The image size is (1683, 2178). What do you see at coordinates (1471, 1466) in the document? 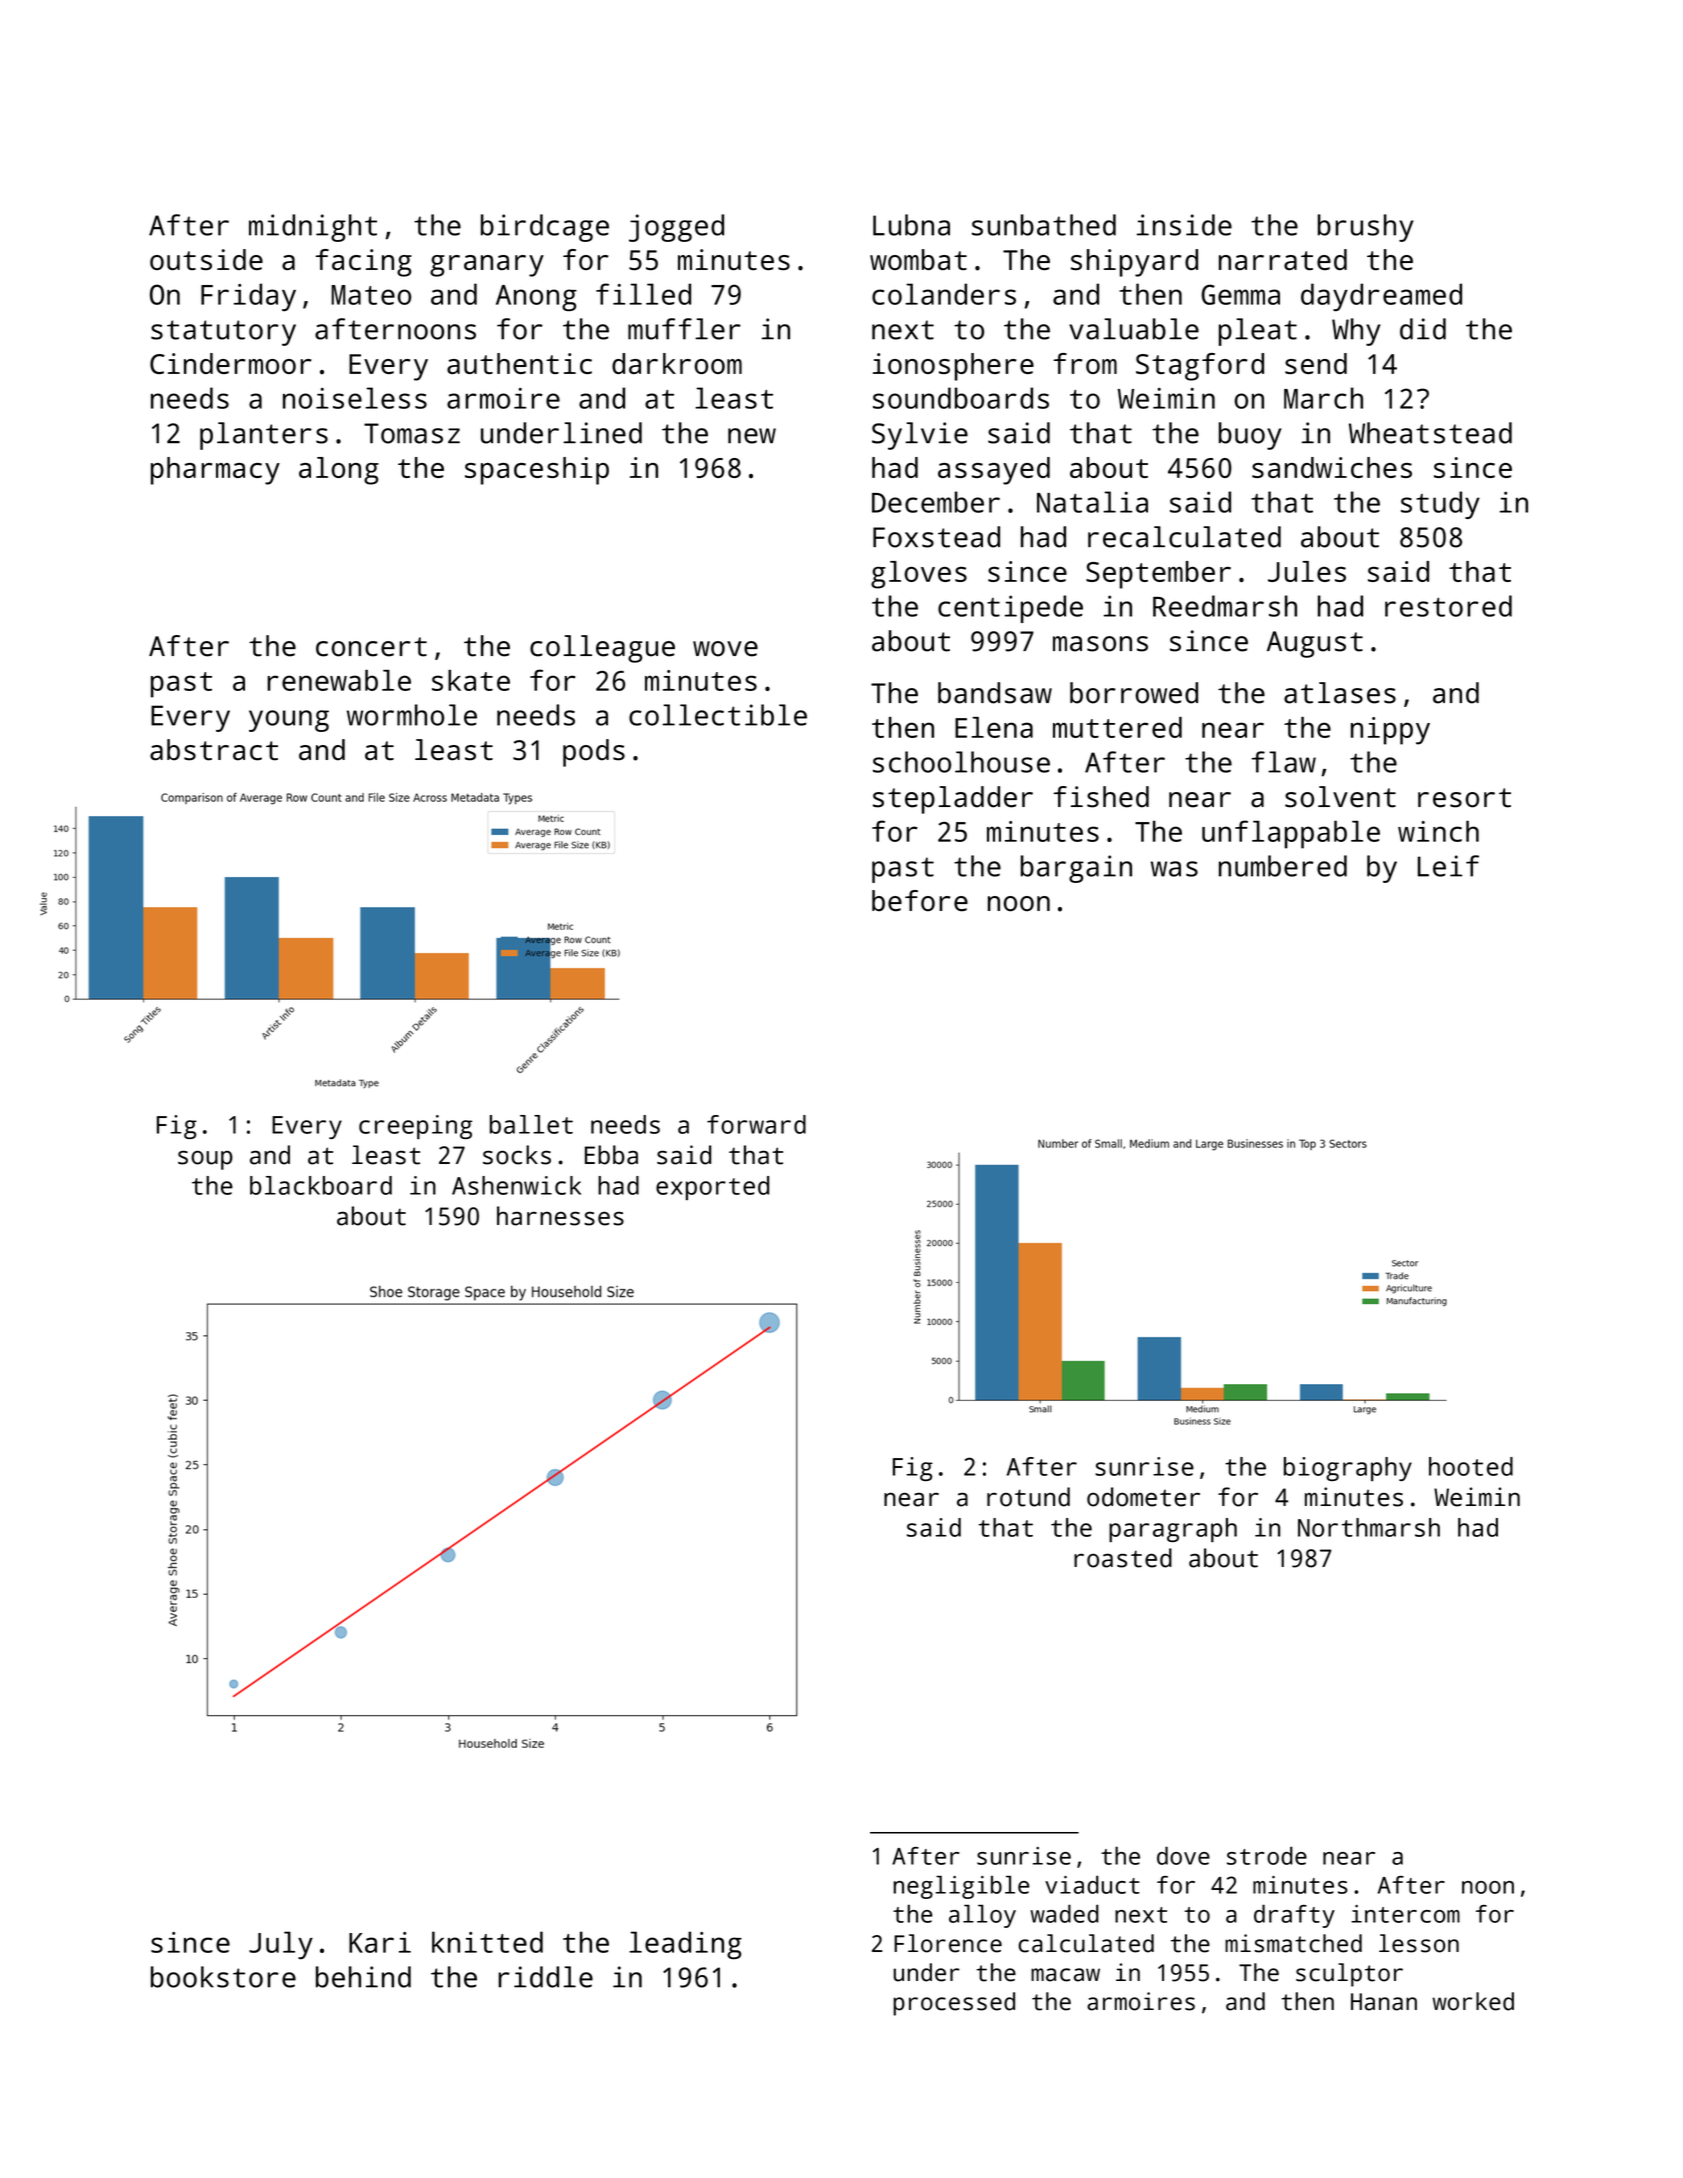
I see `hooted` at bounding box center [1471, 1466].
